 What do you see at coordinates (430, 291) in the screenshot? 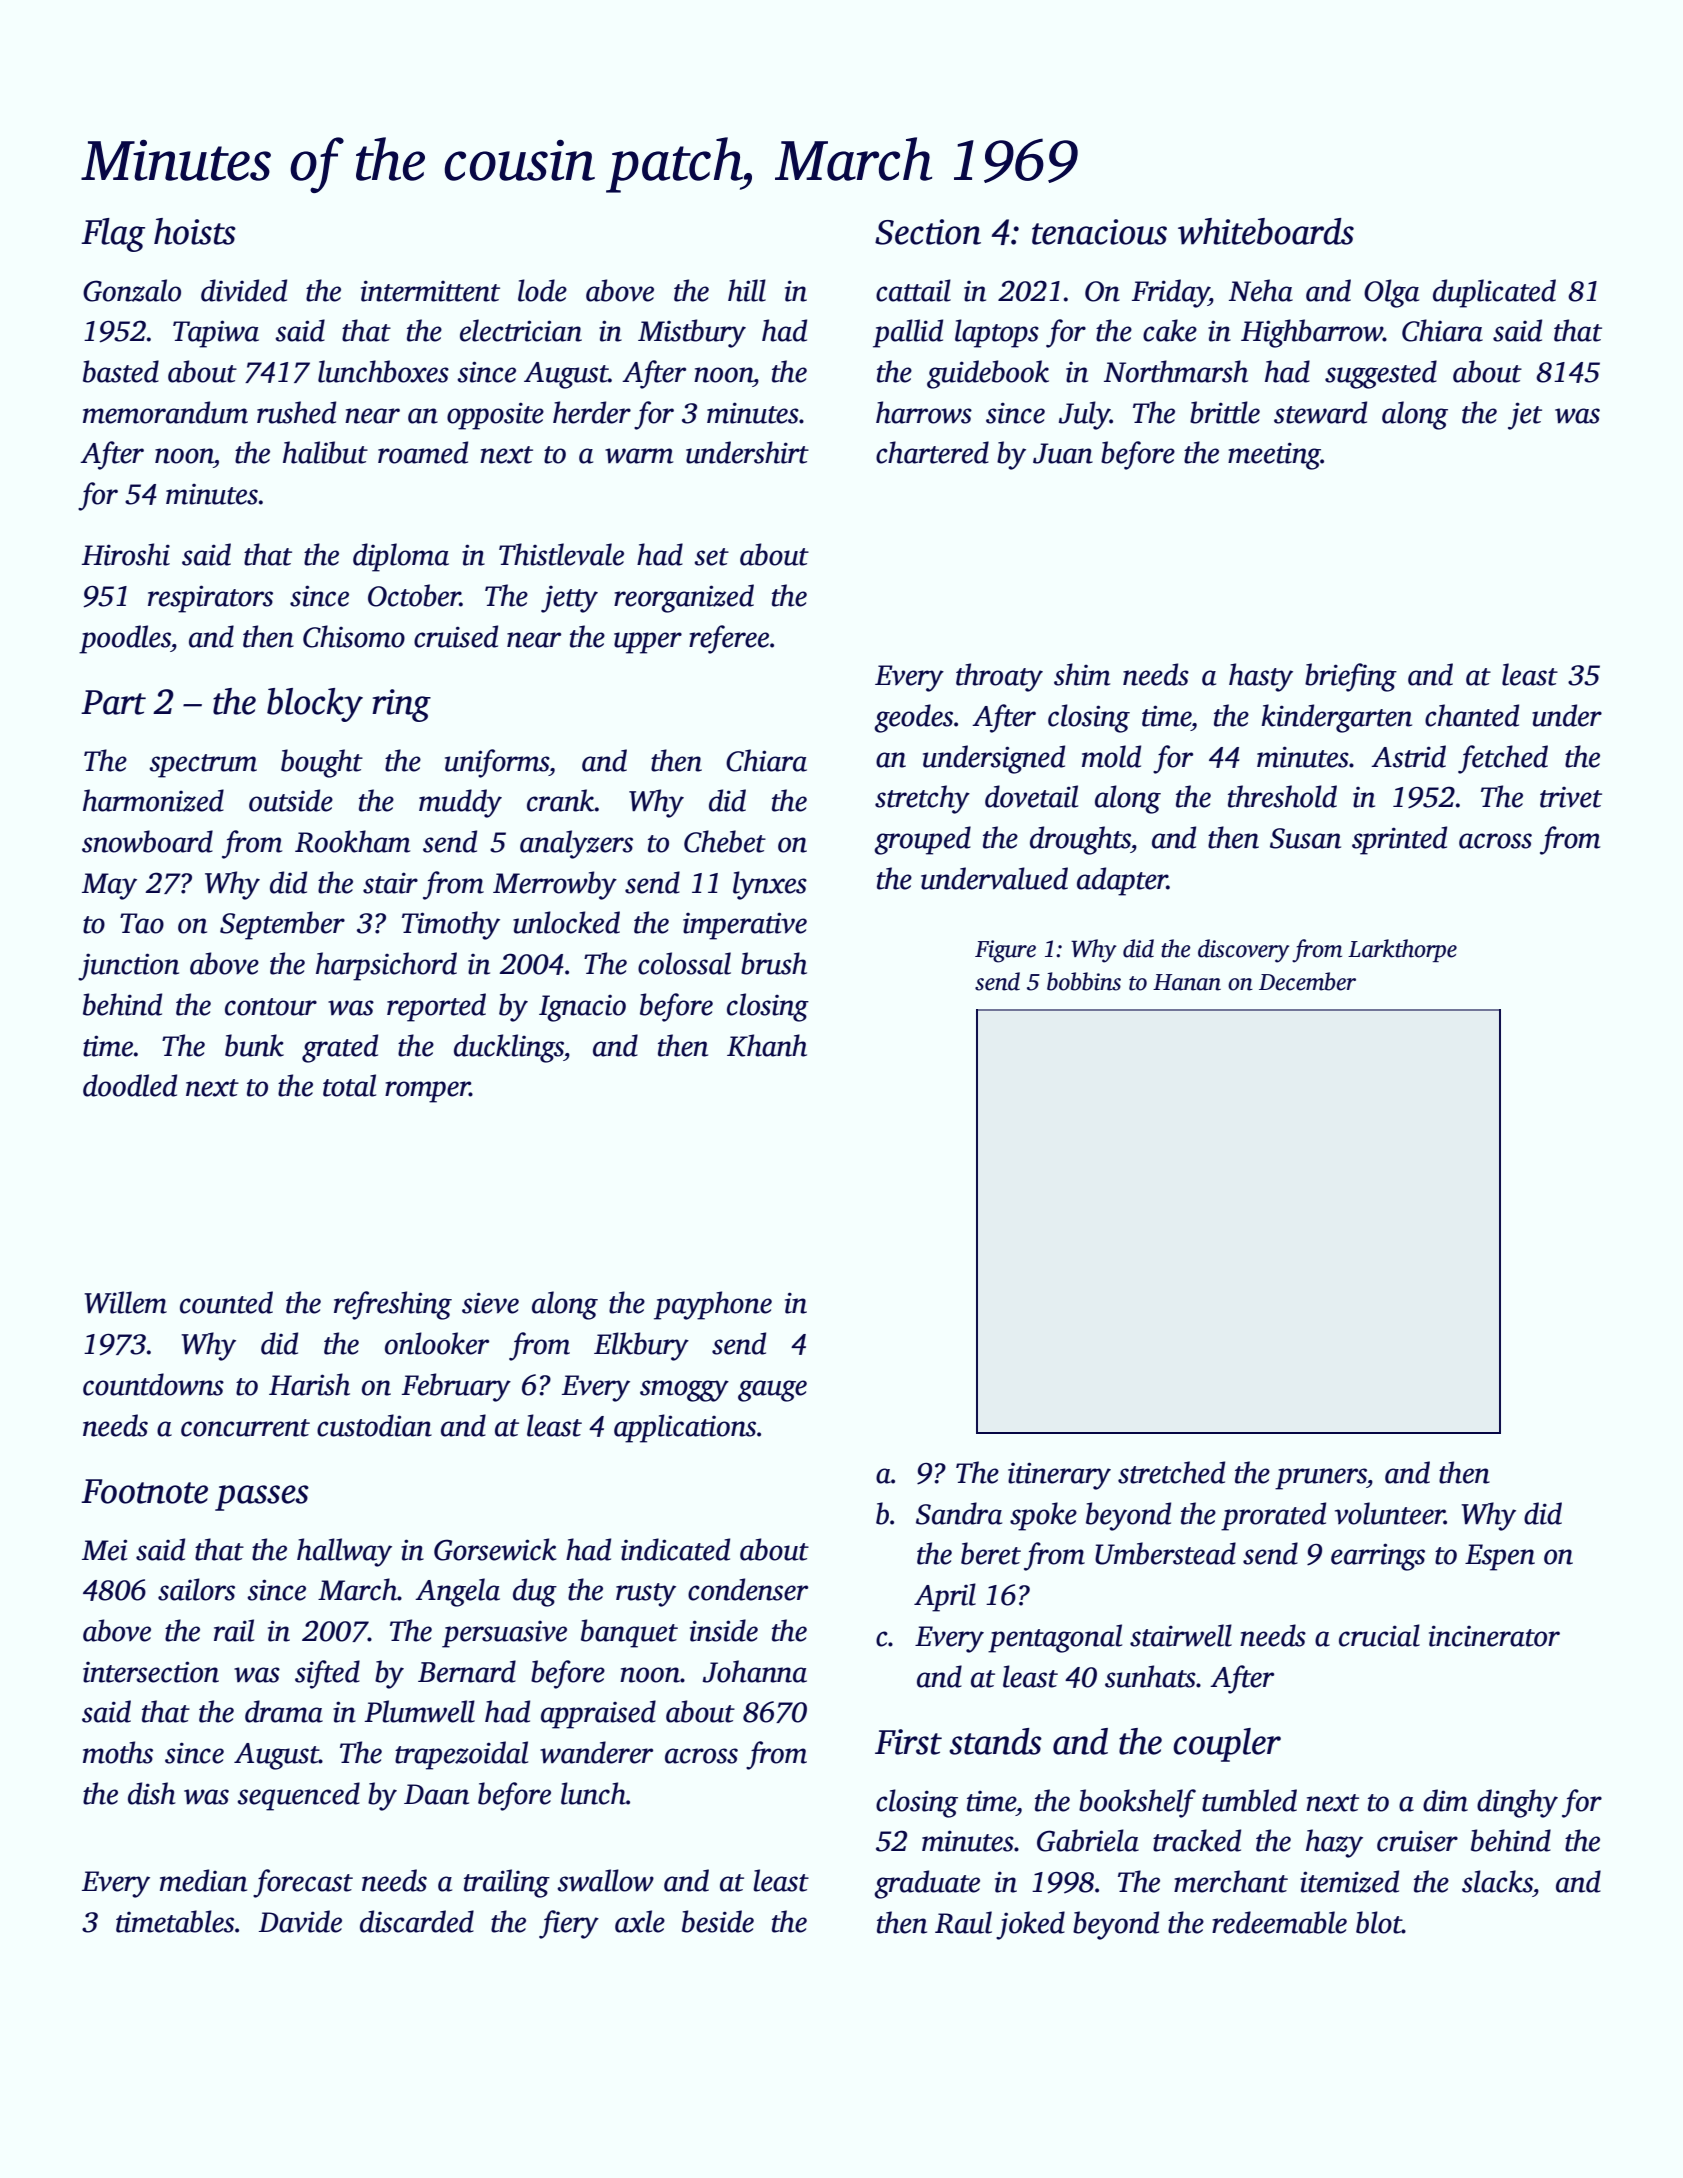
I see `intermittent` at bounding box center [430, 291].
